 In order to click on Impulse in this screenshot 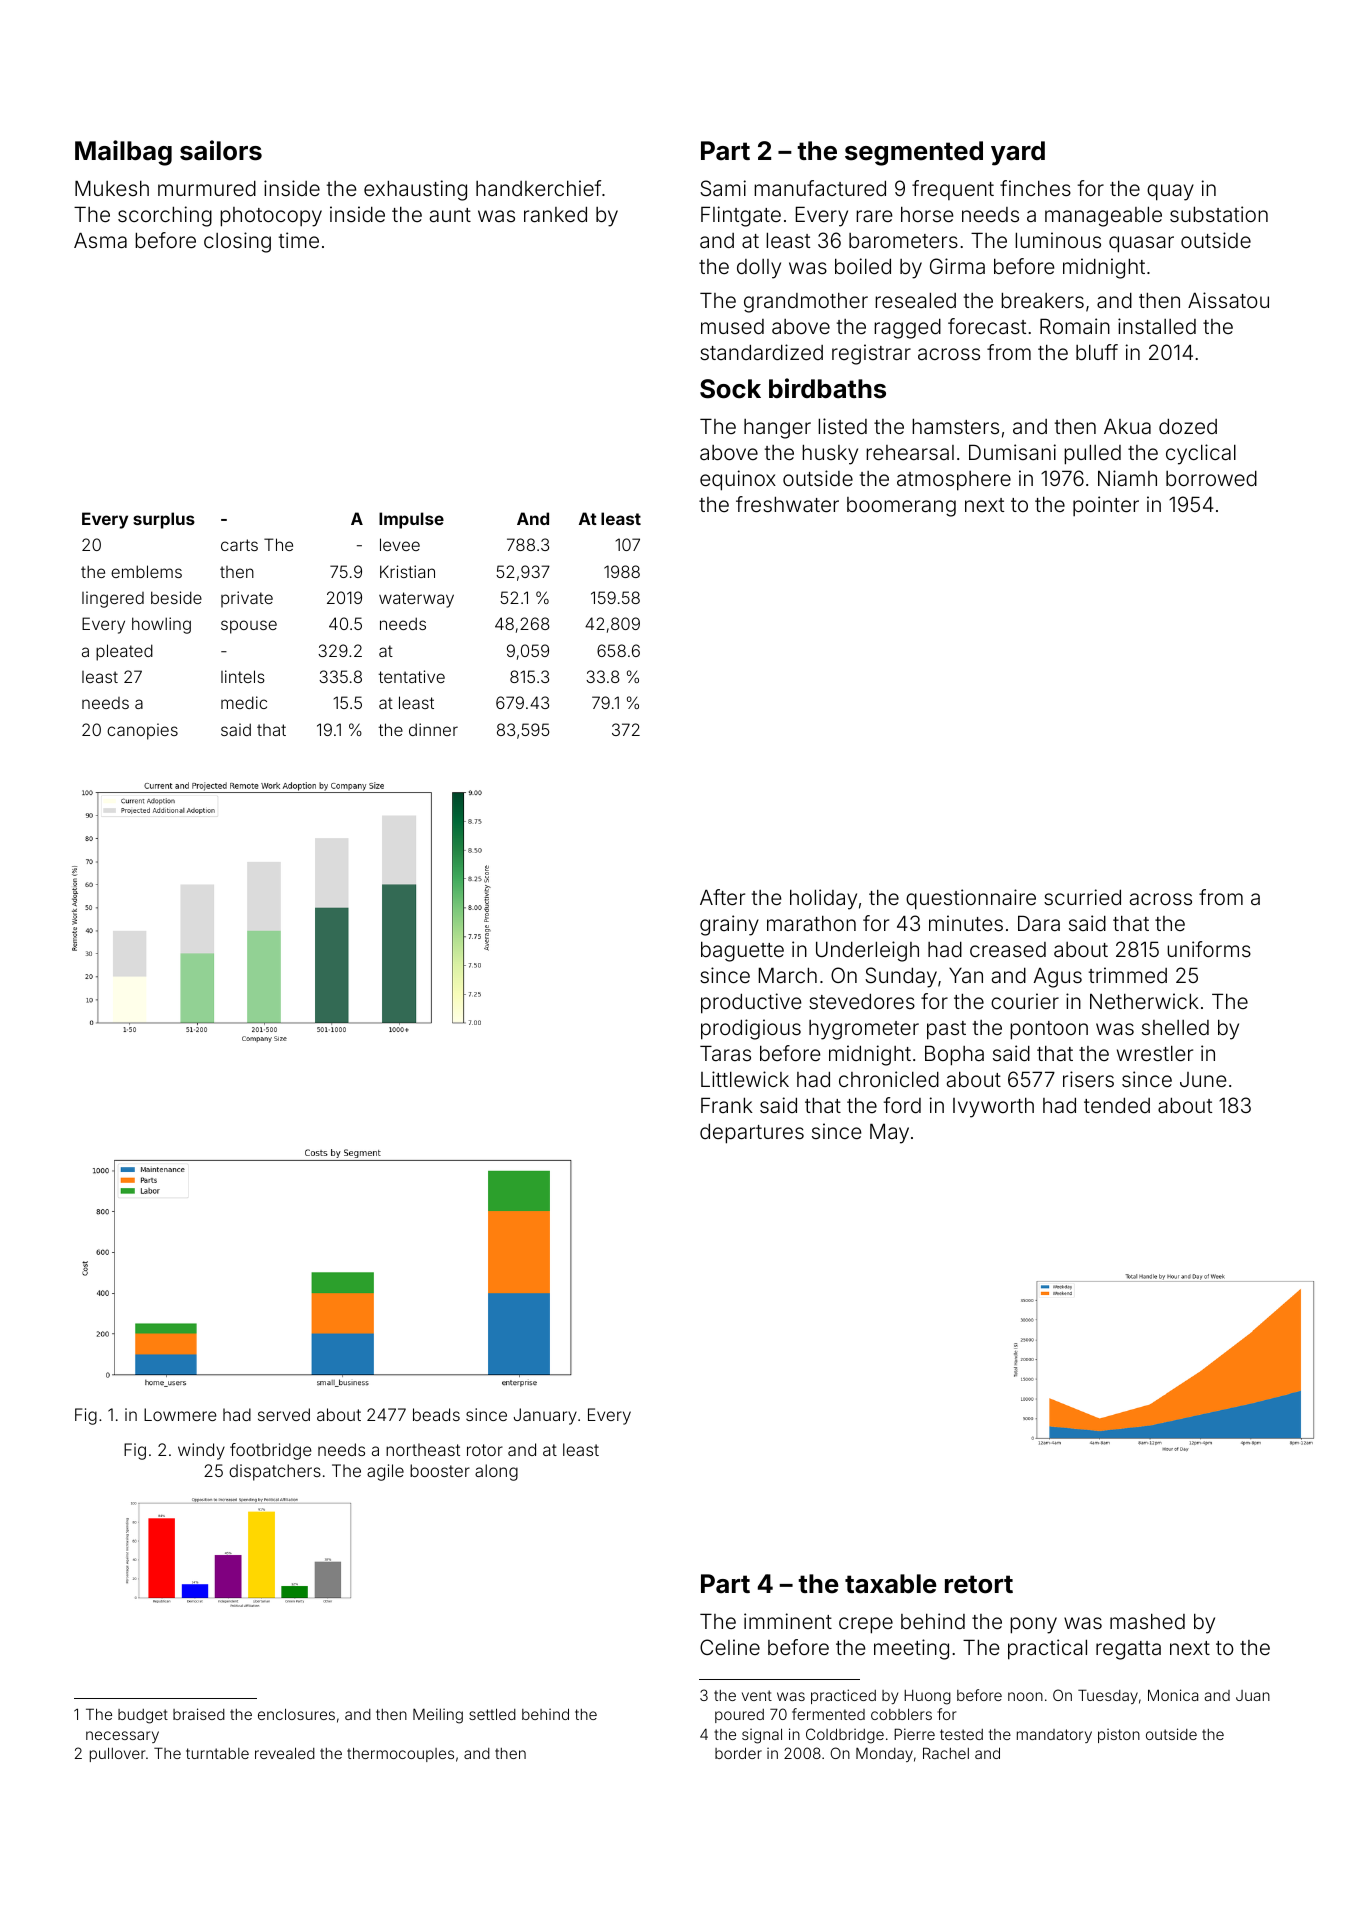, I will do `click(411, 520)`.
